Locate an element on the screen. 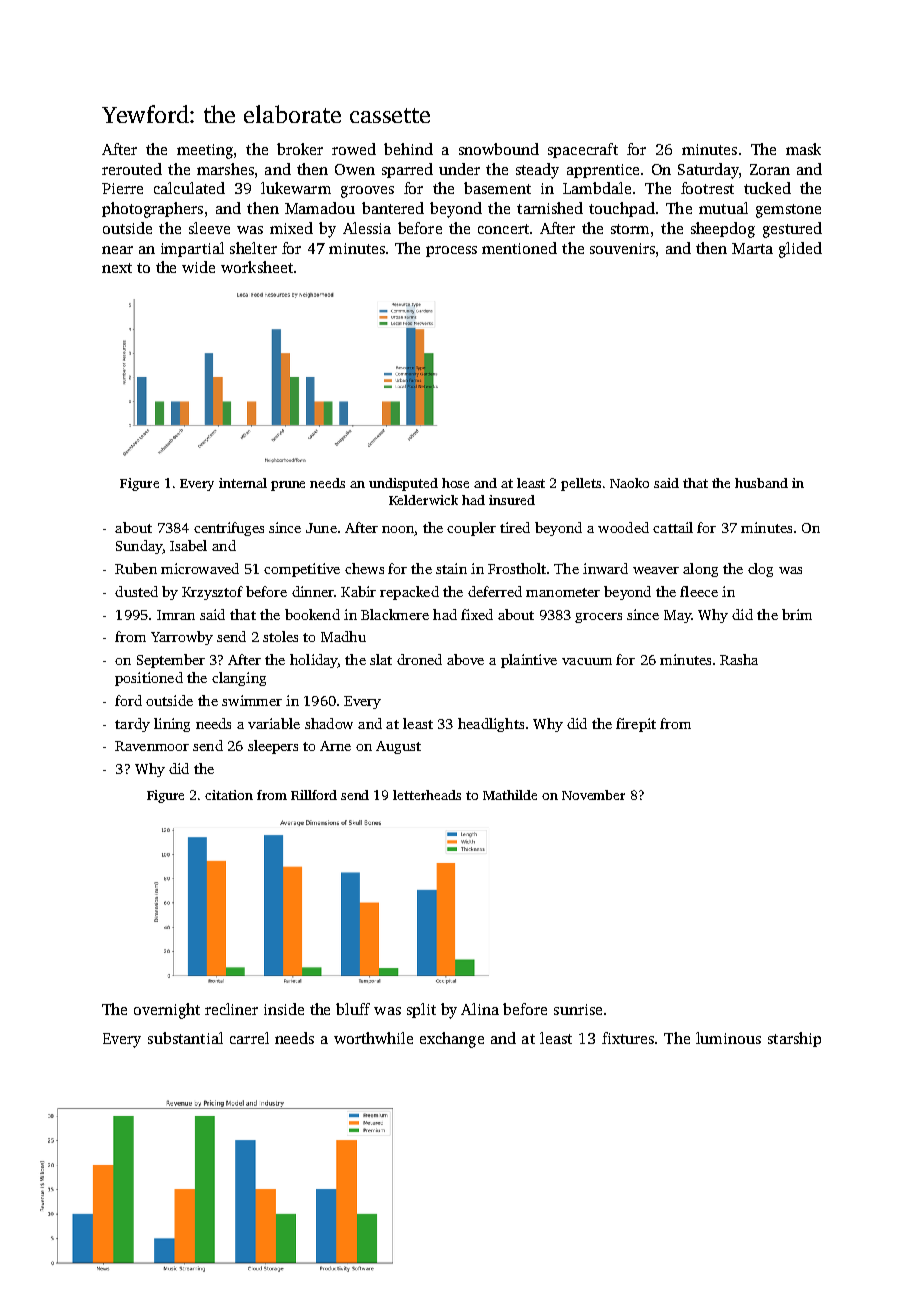  Rasha is located at coordinates (739, 659).
